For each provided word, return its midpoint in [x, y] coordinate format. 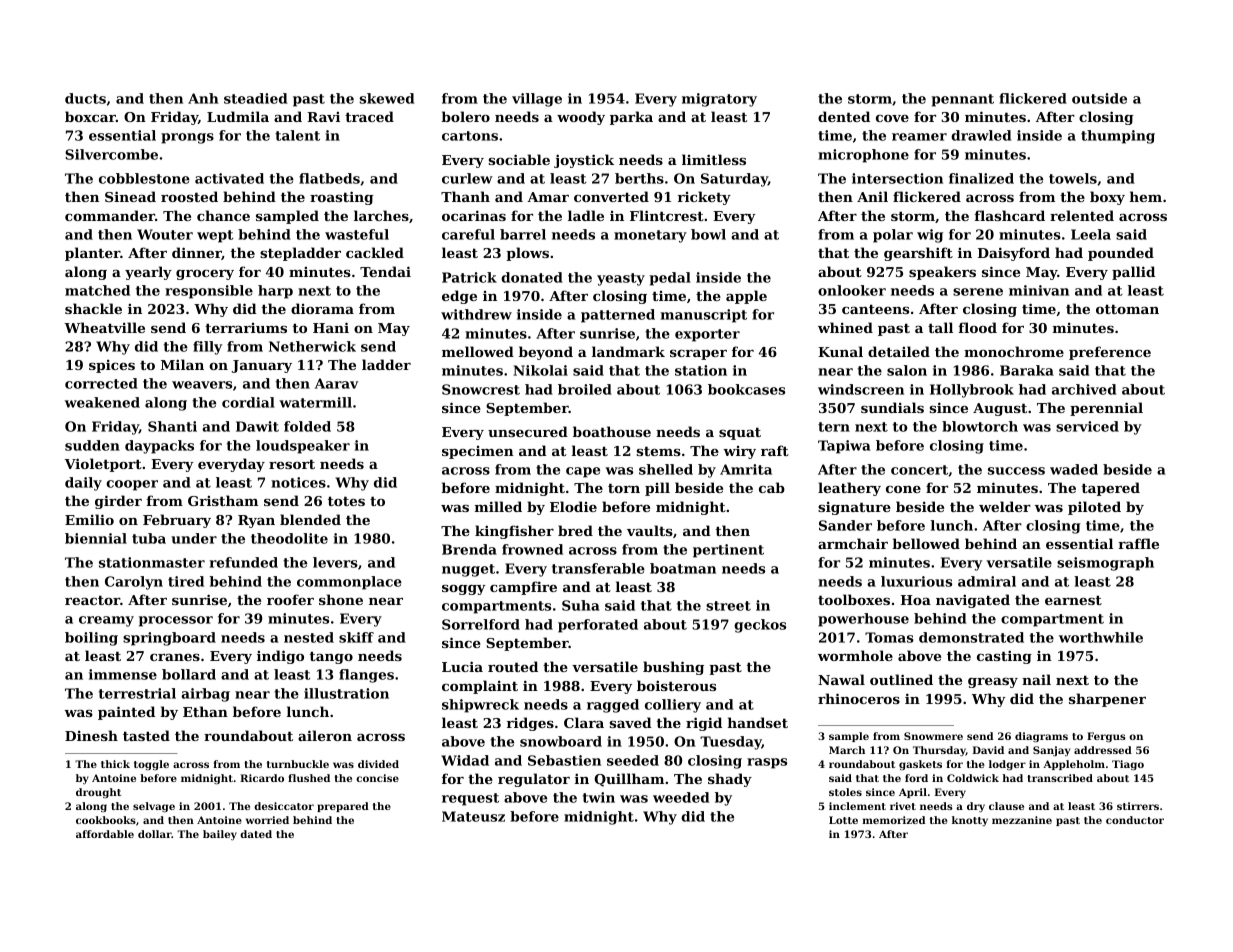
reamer [919, 137]
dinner [197, 253]
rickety [704, 198]
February [177, 521]
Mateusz [473, 816]
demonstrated [971, 637]
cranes [175, 657]
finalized [981, 178]
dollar [155, 834]
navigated [973, 601]
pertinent [728, 551]
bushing [673, 668]
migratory [719, 100]
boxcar [90, 116]
